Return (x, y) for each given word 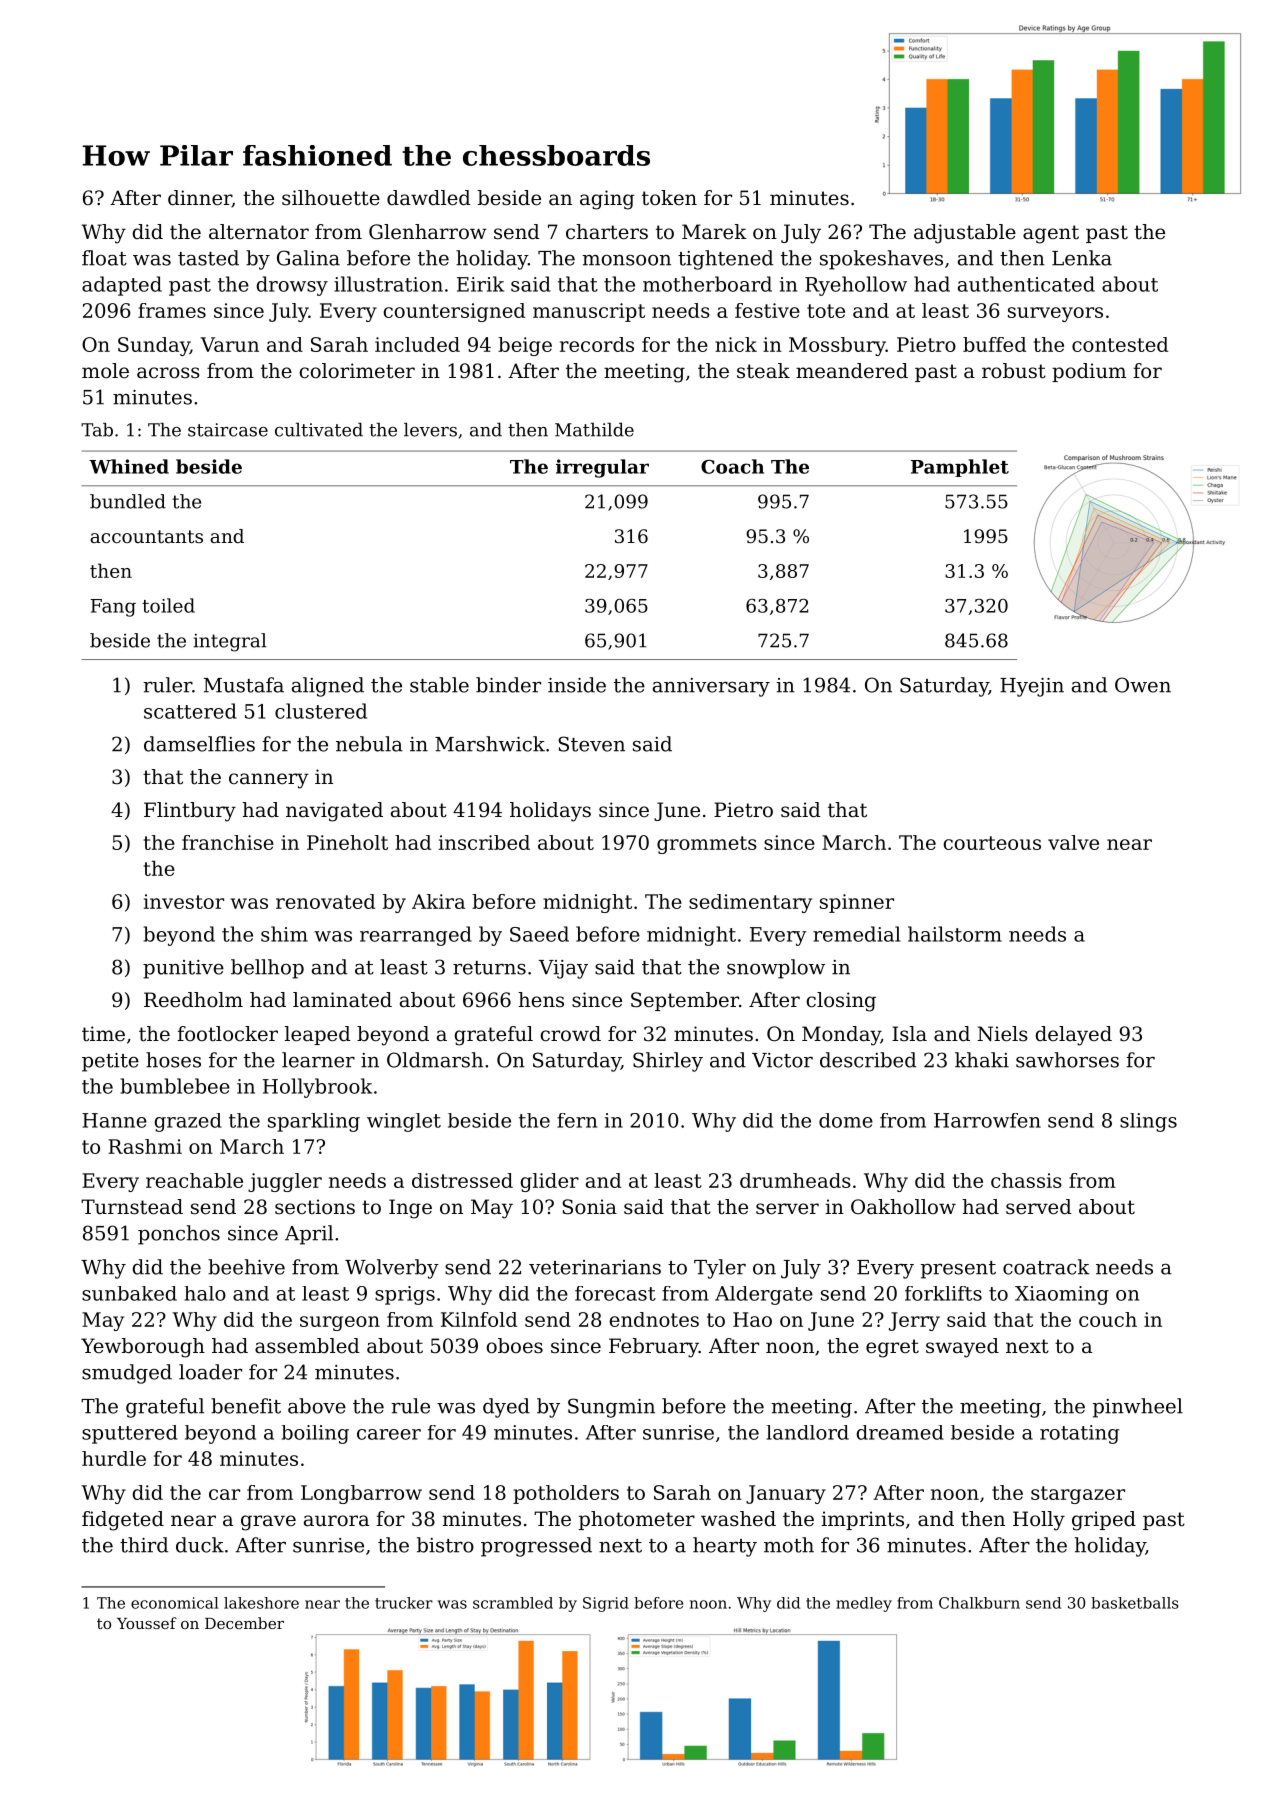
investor (184, 901)
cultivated (319, 430)
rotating (1079, 1434)
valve (1073, 842)
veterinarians (595, 1267)
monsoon (626, 260)
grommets (707, 845)
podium (1089, 372)
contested (1120, 344)
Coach (732, 466)
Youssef (147, 1623)
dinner (200, 198)
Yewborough (143, 1348)
